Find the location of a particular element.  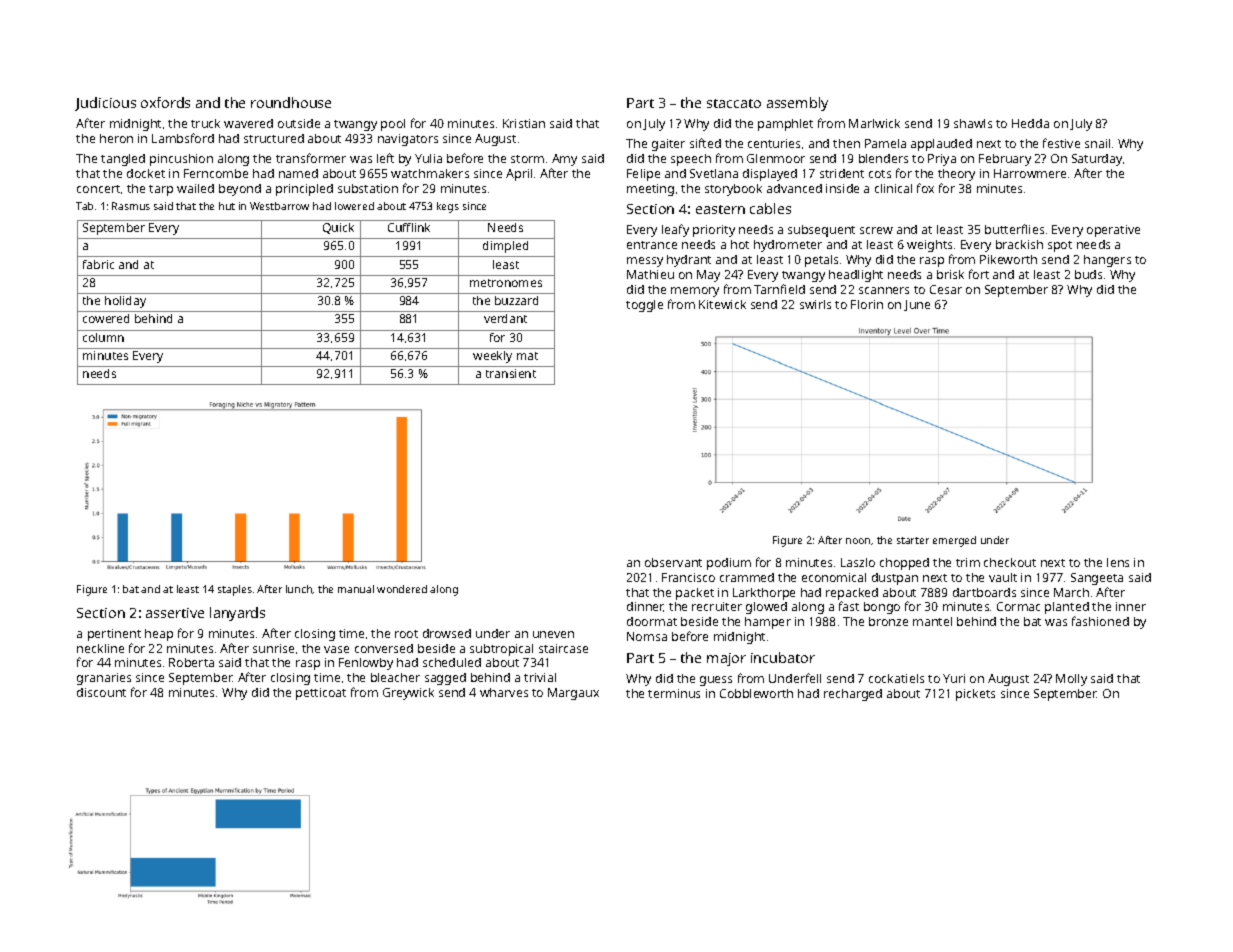

manual is located at coordinates (356, 589).
